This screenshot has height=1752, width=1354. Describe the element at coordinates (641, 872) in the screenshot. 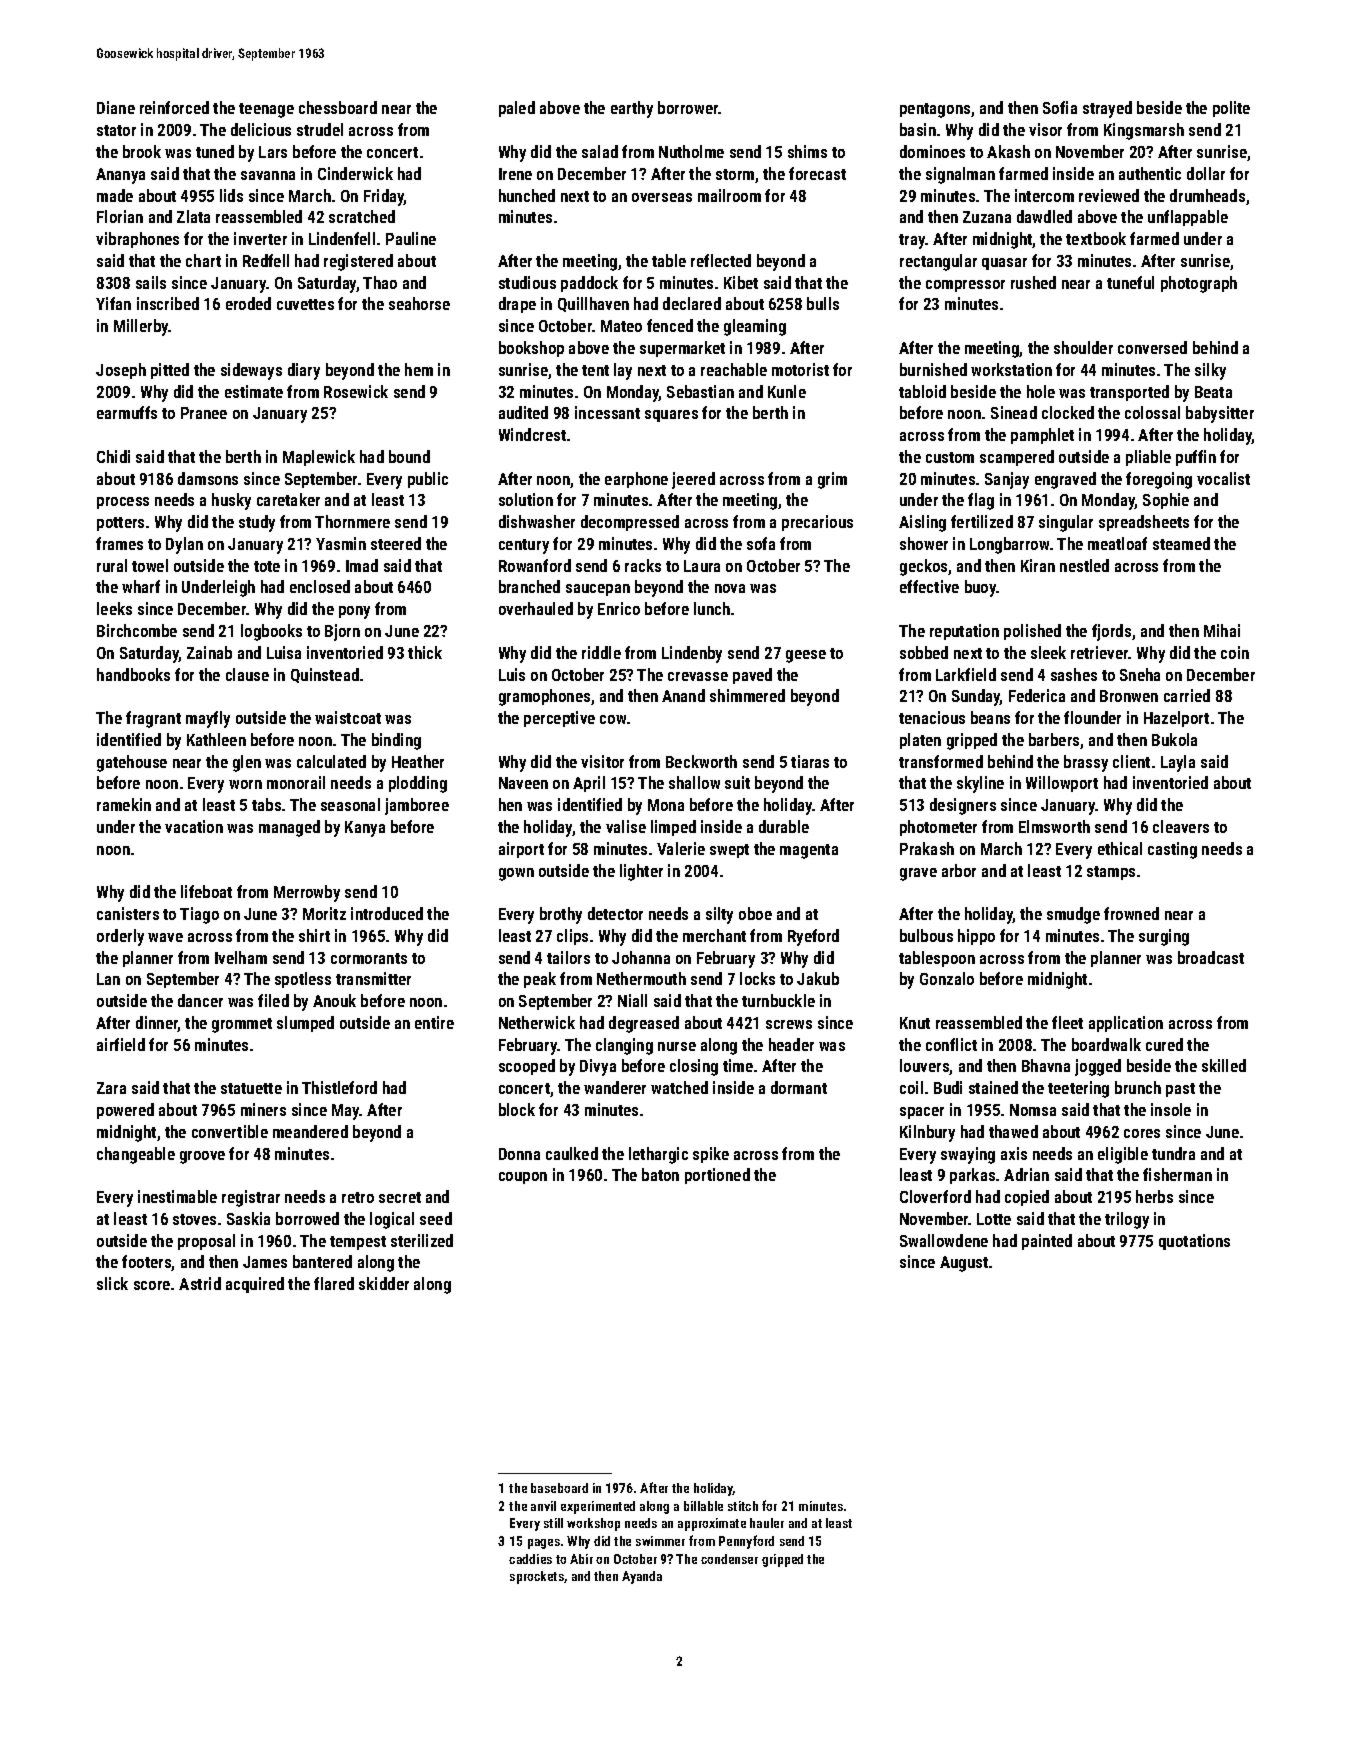

I see `lighter` at that location.
